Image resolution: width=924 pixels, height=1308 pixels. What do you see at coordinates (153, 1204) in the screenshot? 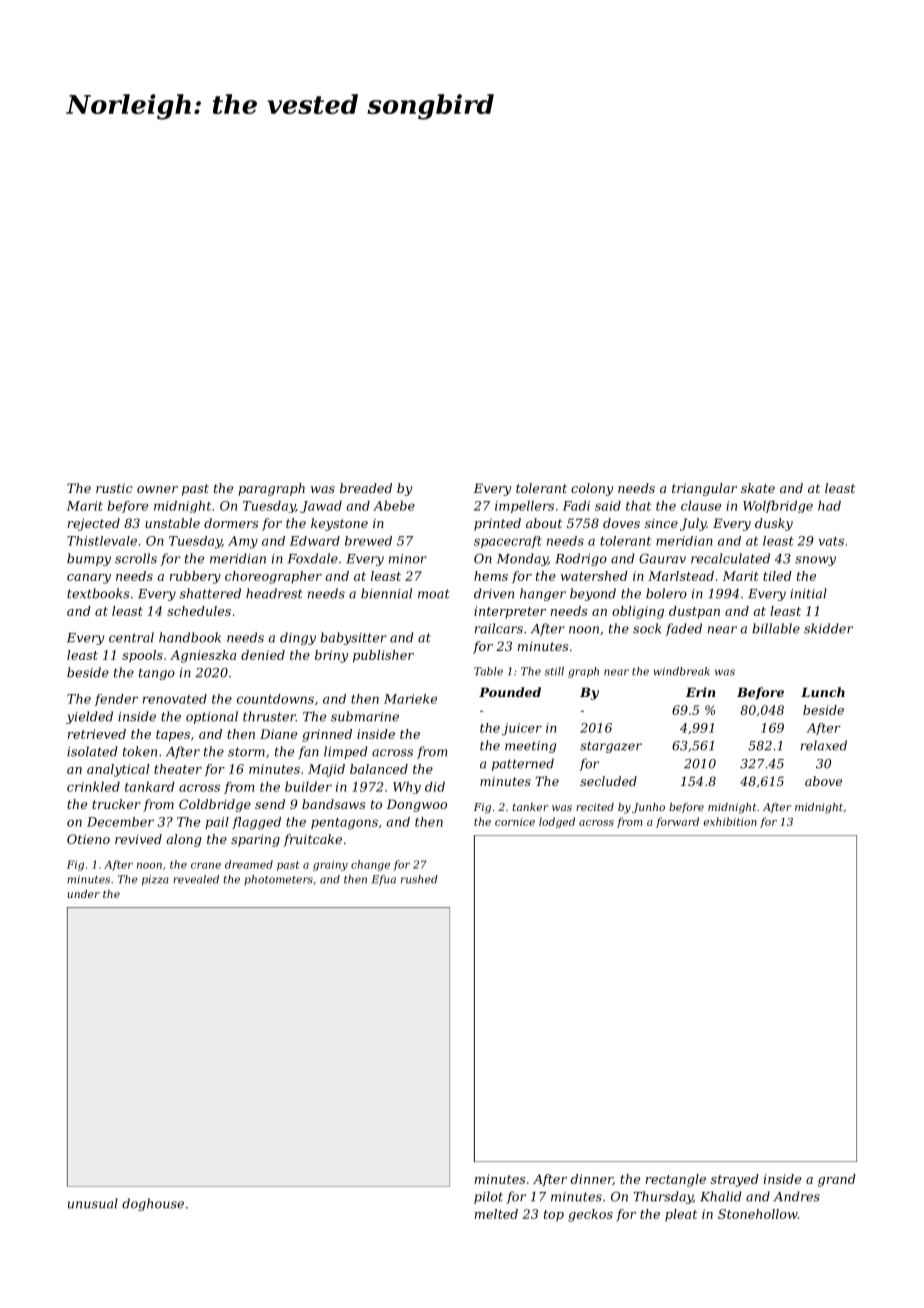
I see `doghouse` at bounding box center [153, 1204].
